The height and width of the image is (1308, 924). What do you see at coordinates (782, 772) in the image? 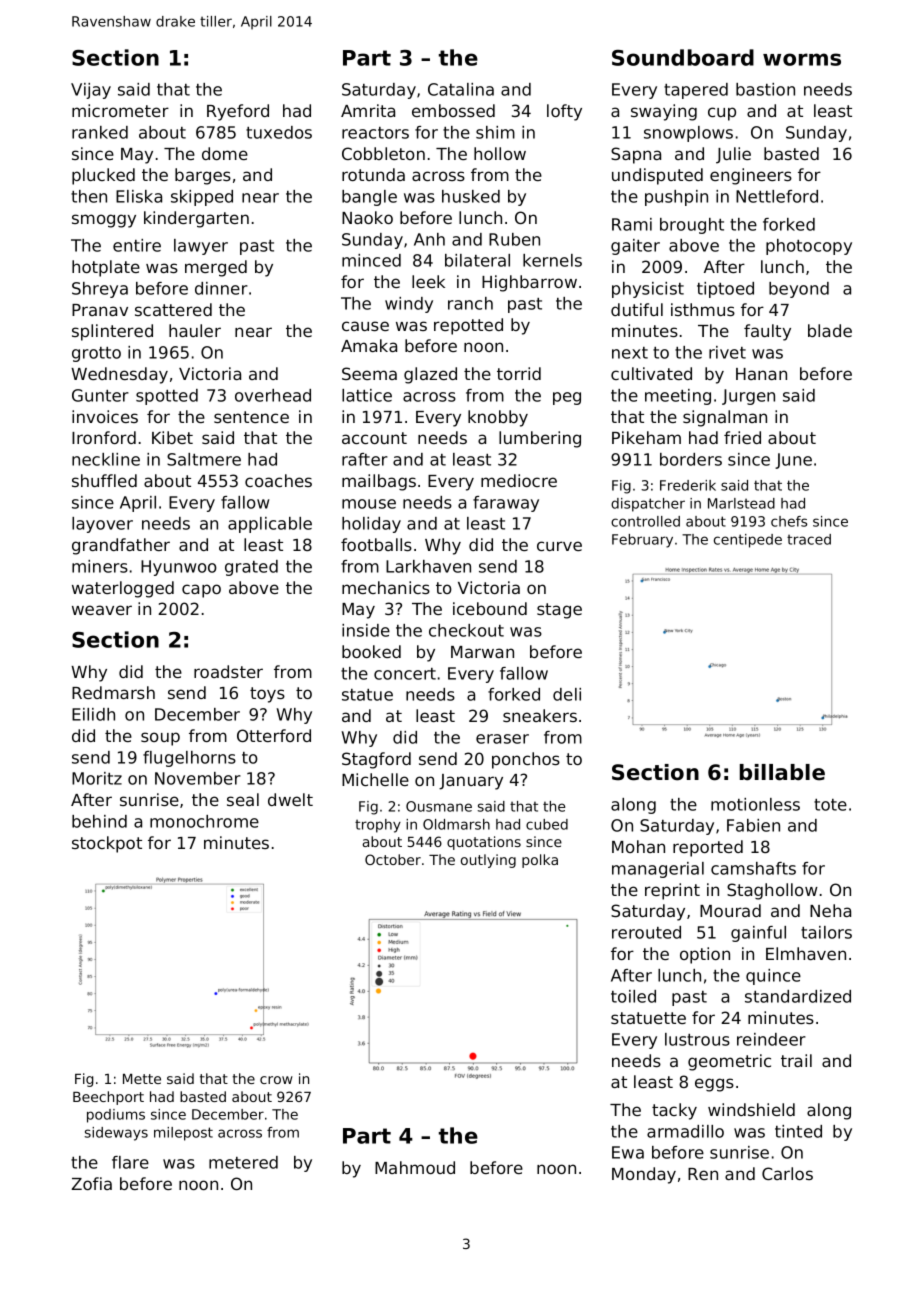
I see `billable` at bounding box center [782, 772].
